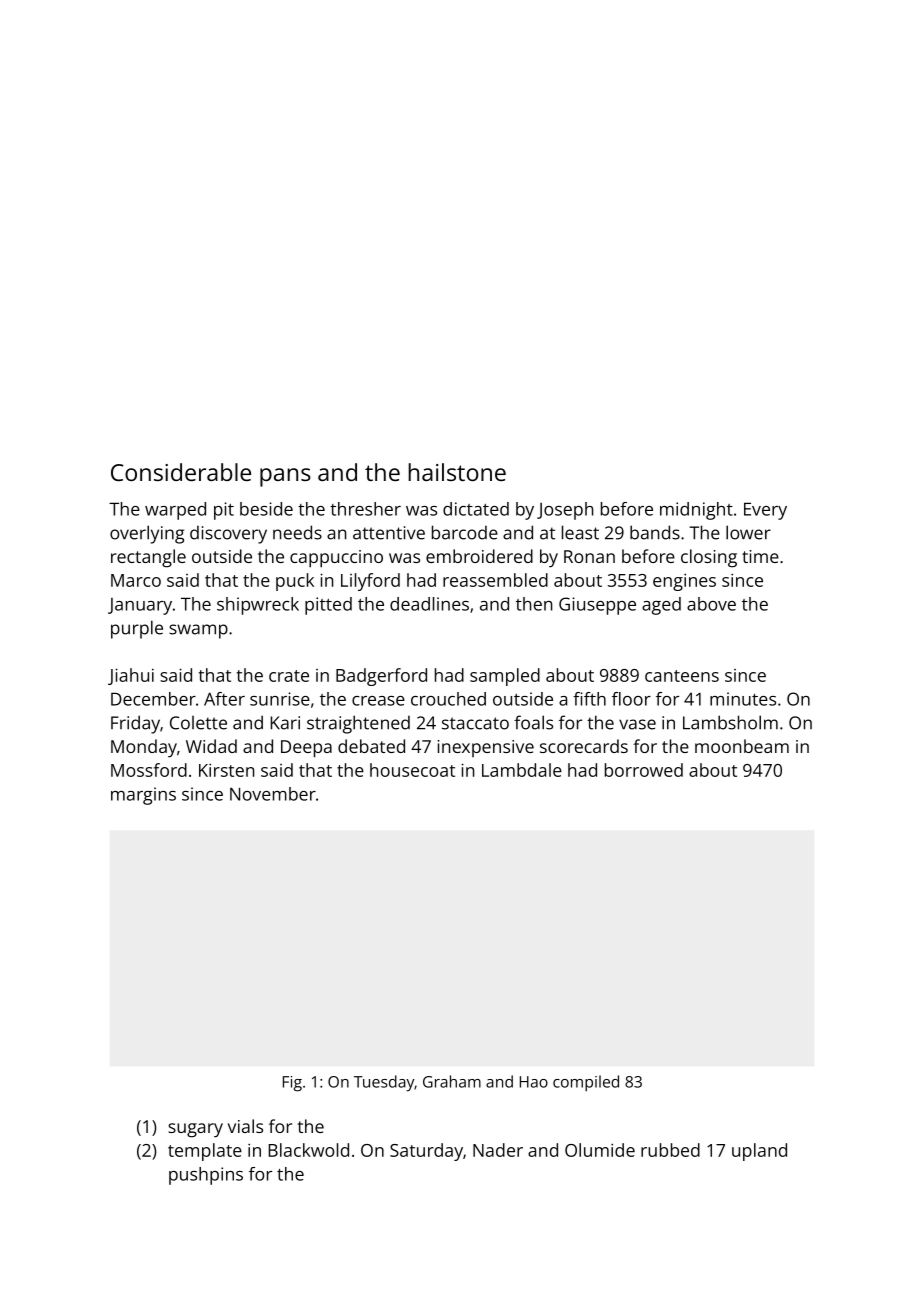 The image size is (924, 1308). What do you see at coordinates (143, 796) in the image?
I see `margins` at bounding box center [143, 796].
